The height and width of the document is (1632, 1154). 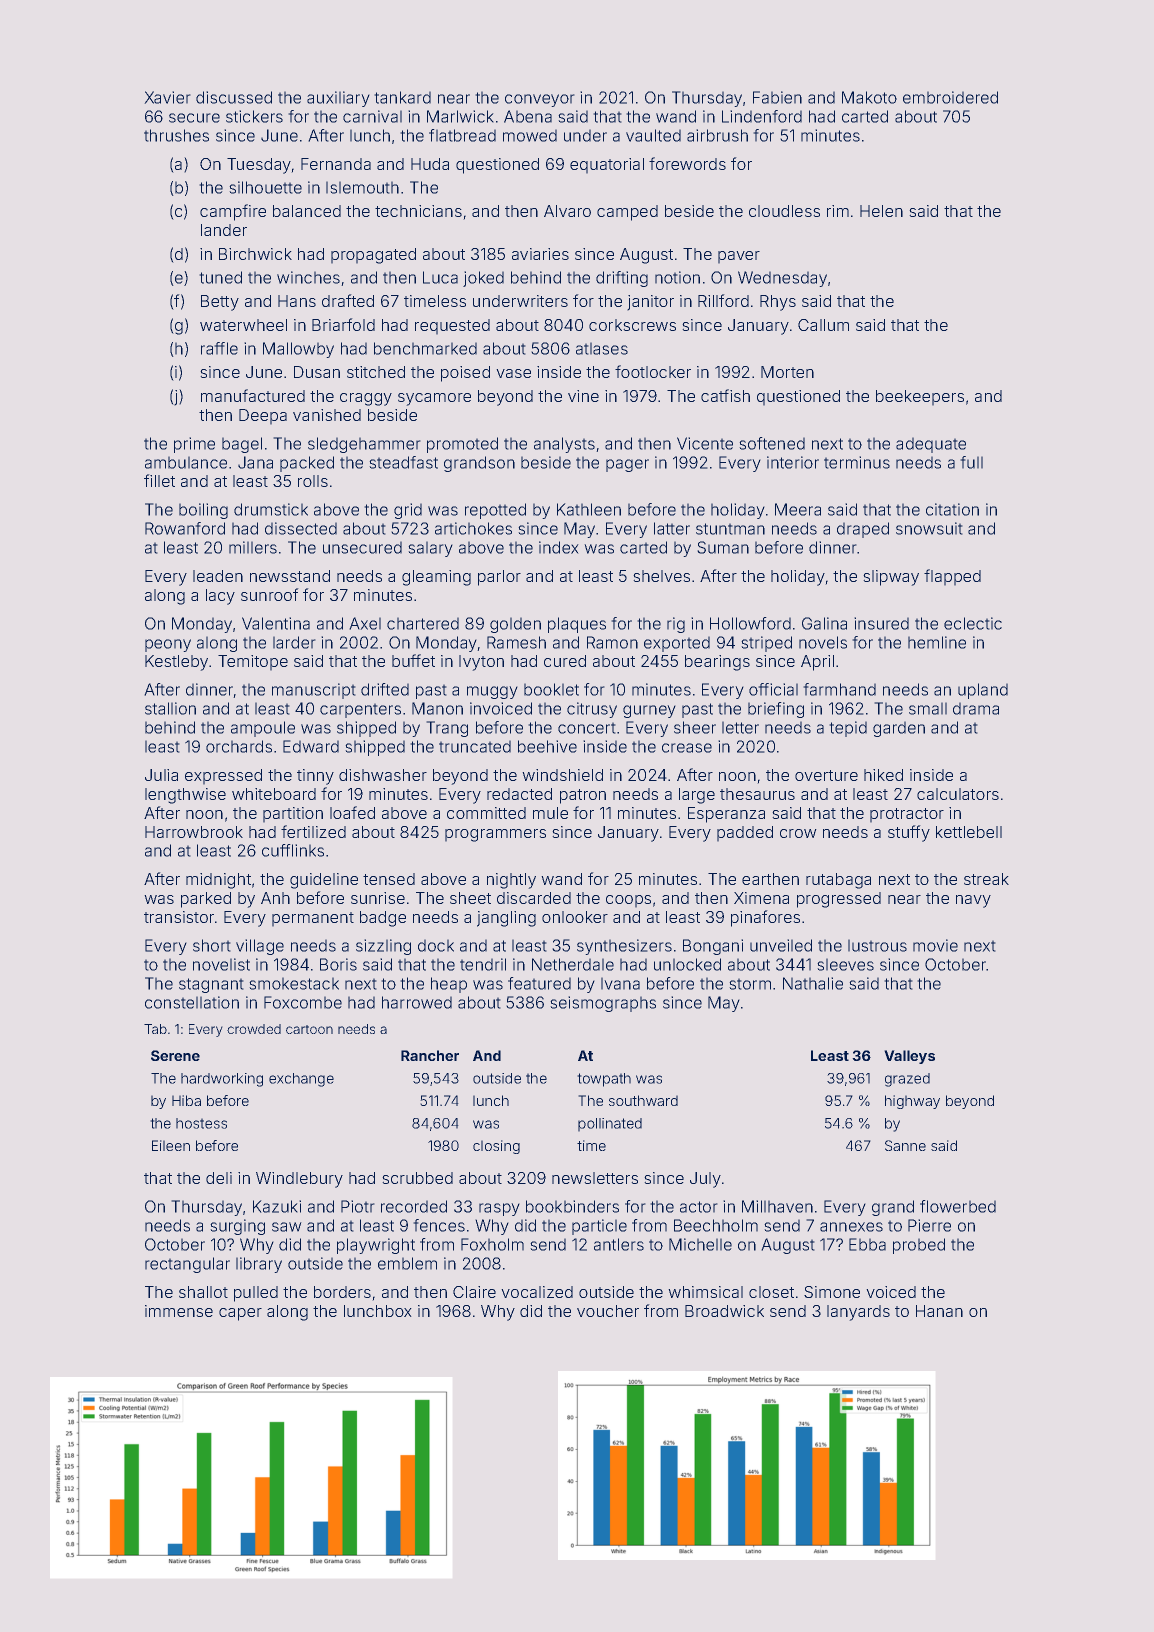 What do you see at coordinates (179, 1311) in the document?
I see `immense` at bounding box center [179, 1311].
